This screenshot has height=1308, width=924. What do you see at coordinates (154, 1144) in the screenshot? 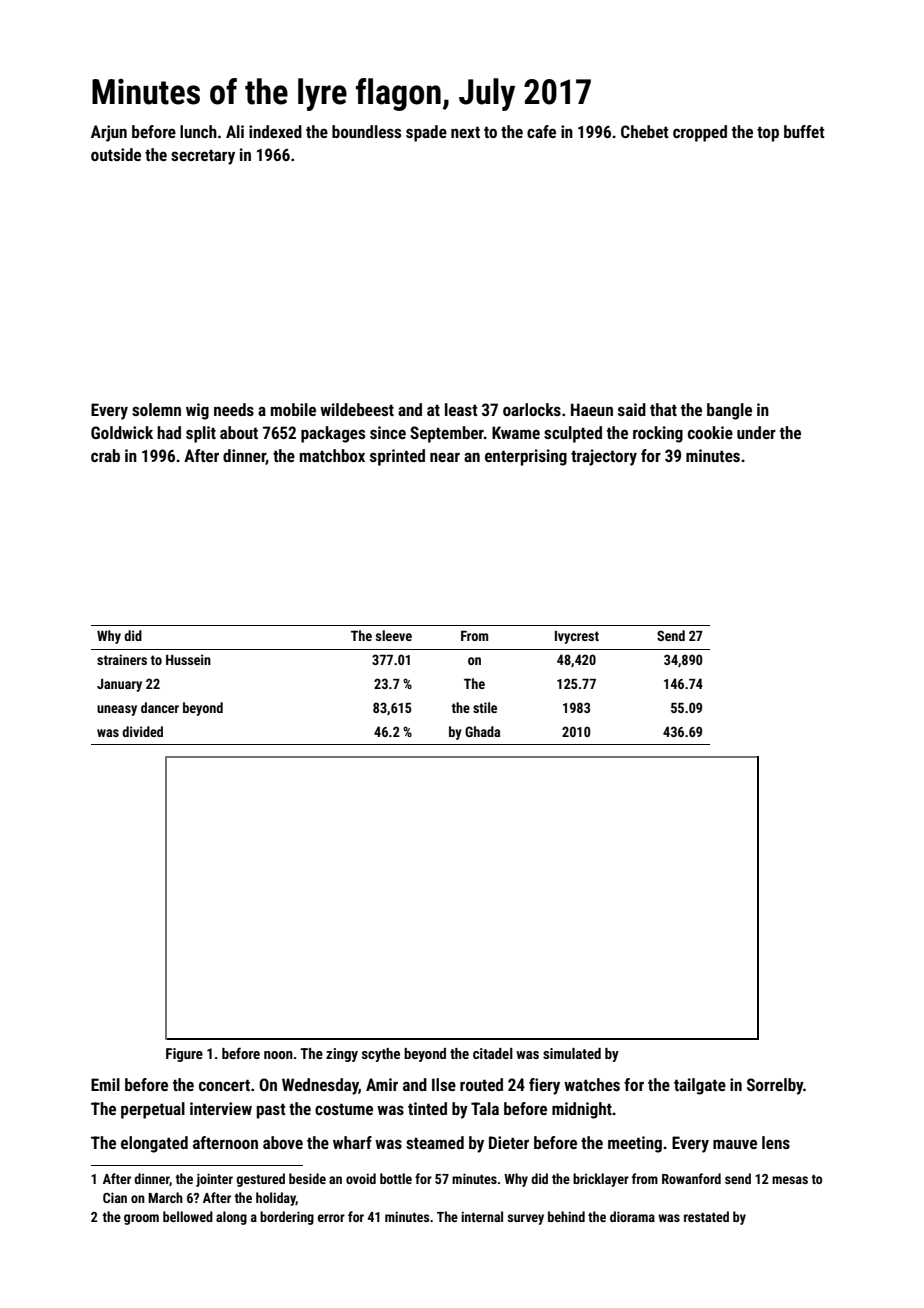
I see `elongated` at bounding box center [154, 1144].
